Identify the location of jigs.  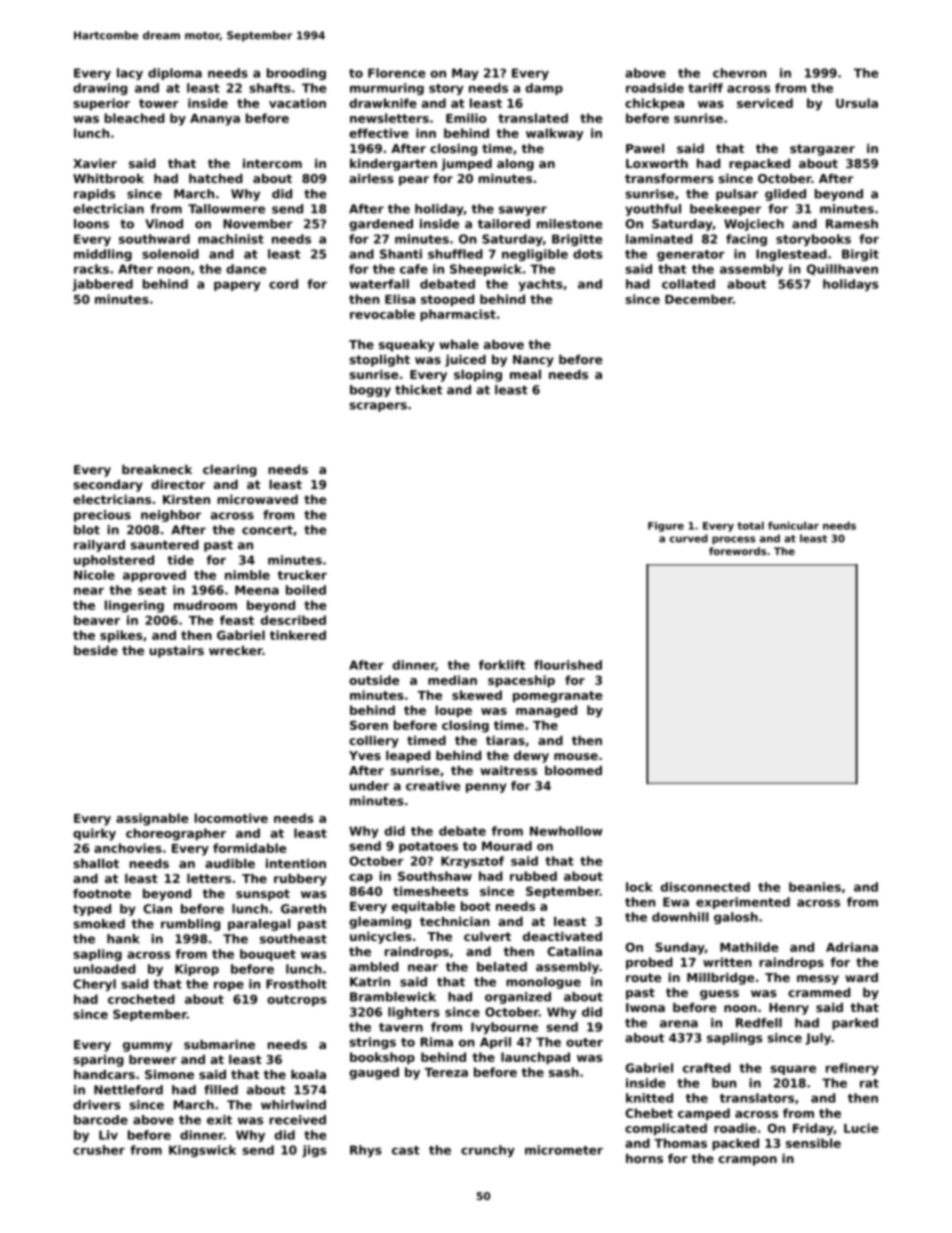
(314, 1151).
